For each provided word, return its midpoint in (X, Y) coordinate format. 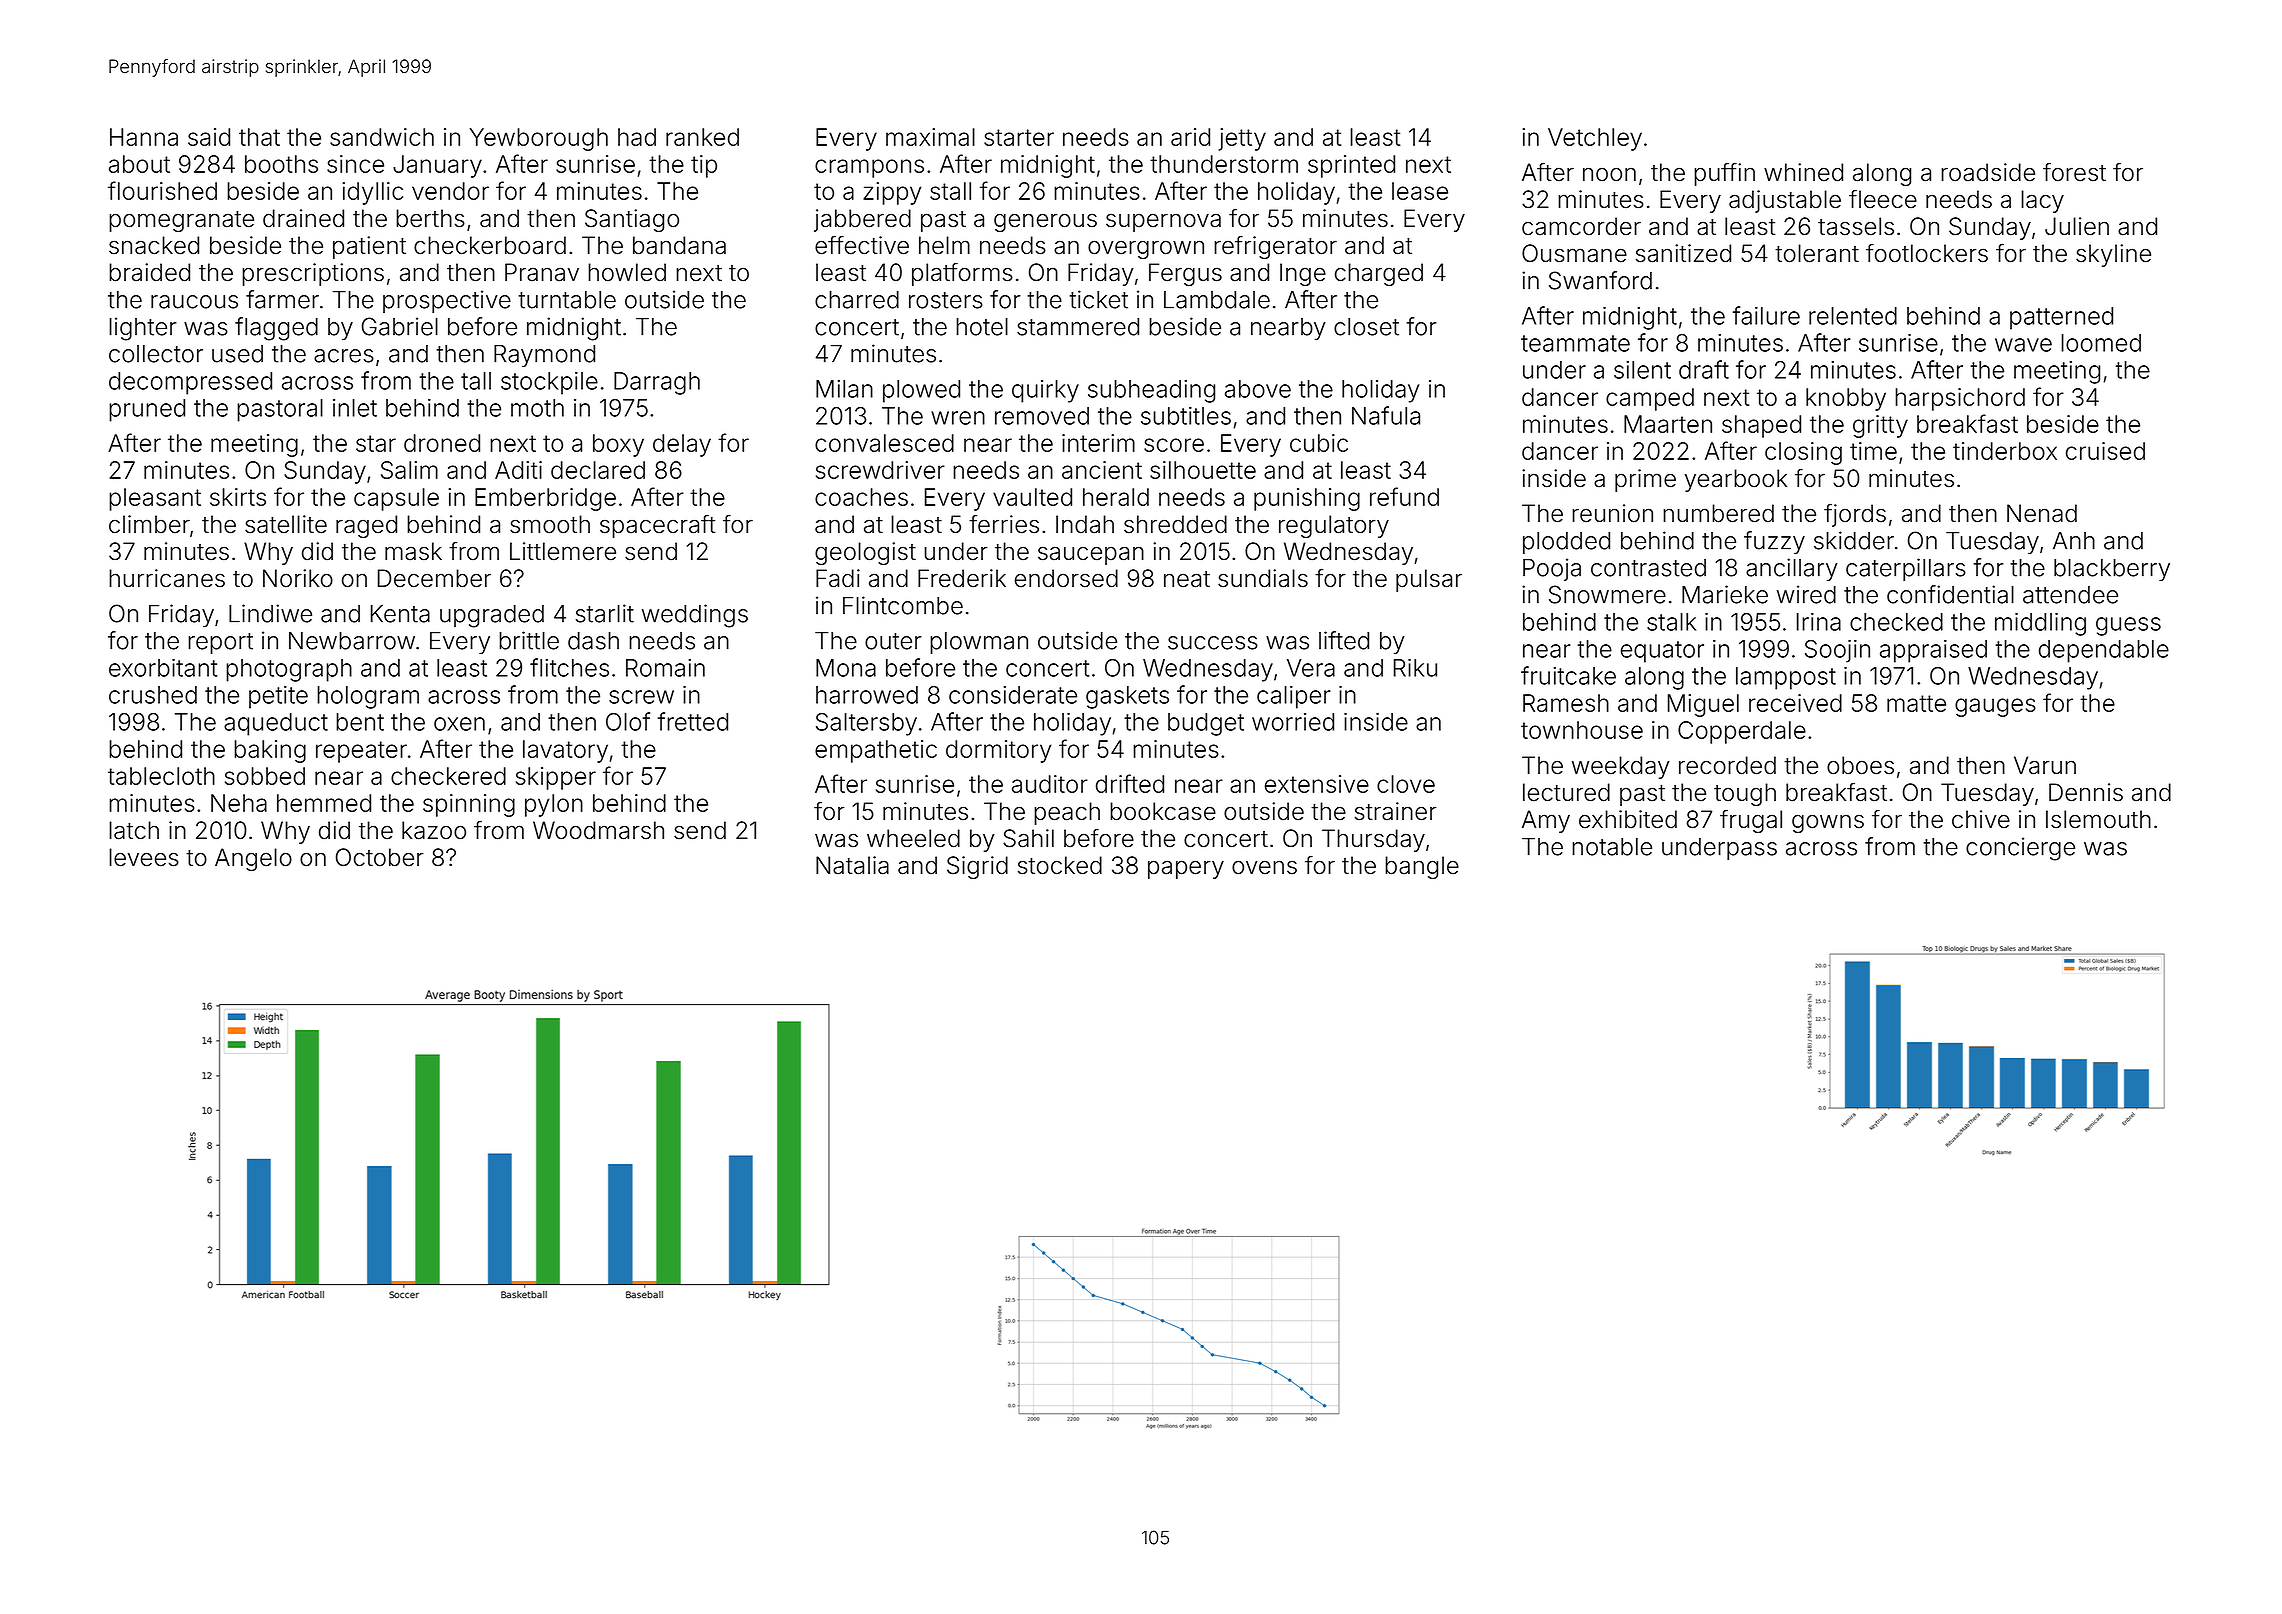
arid (1190, 137)
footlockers (1927, 253)
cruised (2105, 451)
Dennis (2086, 792)
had (637, 137)
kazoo (434, 830)
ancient (1102, 470)
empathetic (876, 751)
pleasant (155, 499)
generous (1045, 222)
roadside (1988, 172)
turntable (567, 300)
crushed (153, 695)
